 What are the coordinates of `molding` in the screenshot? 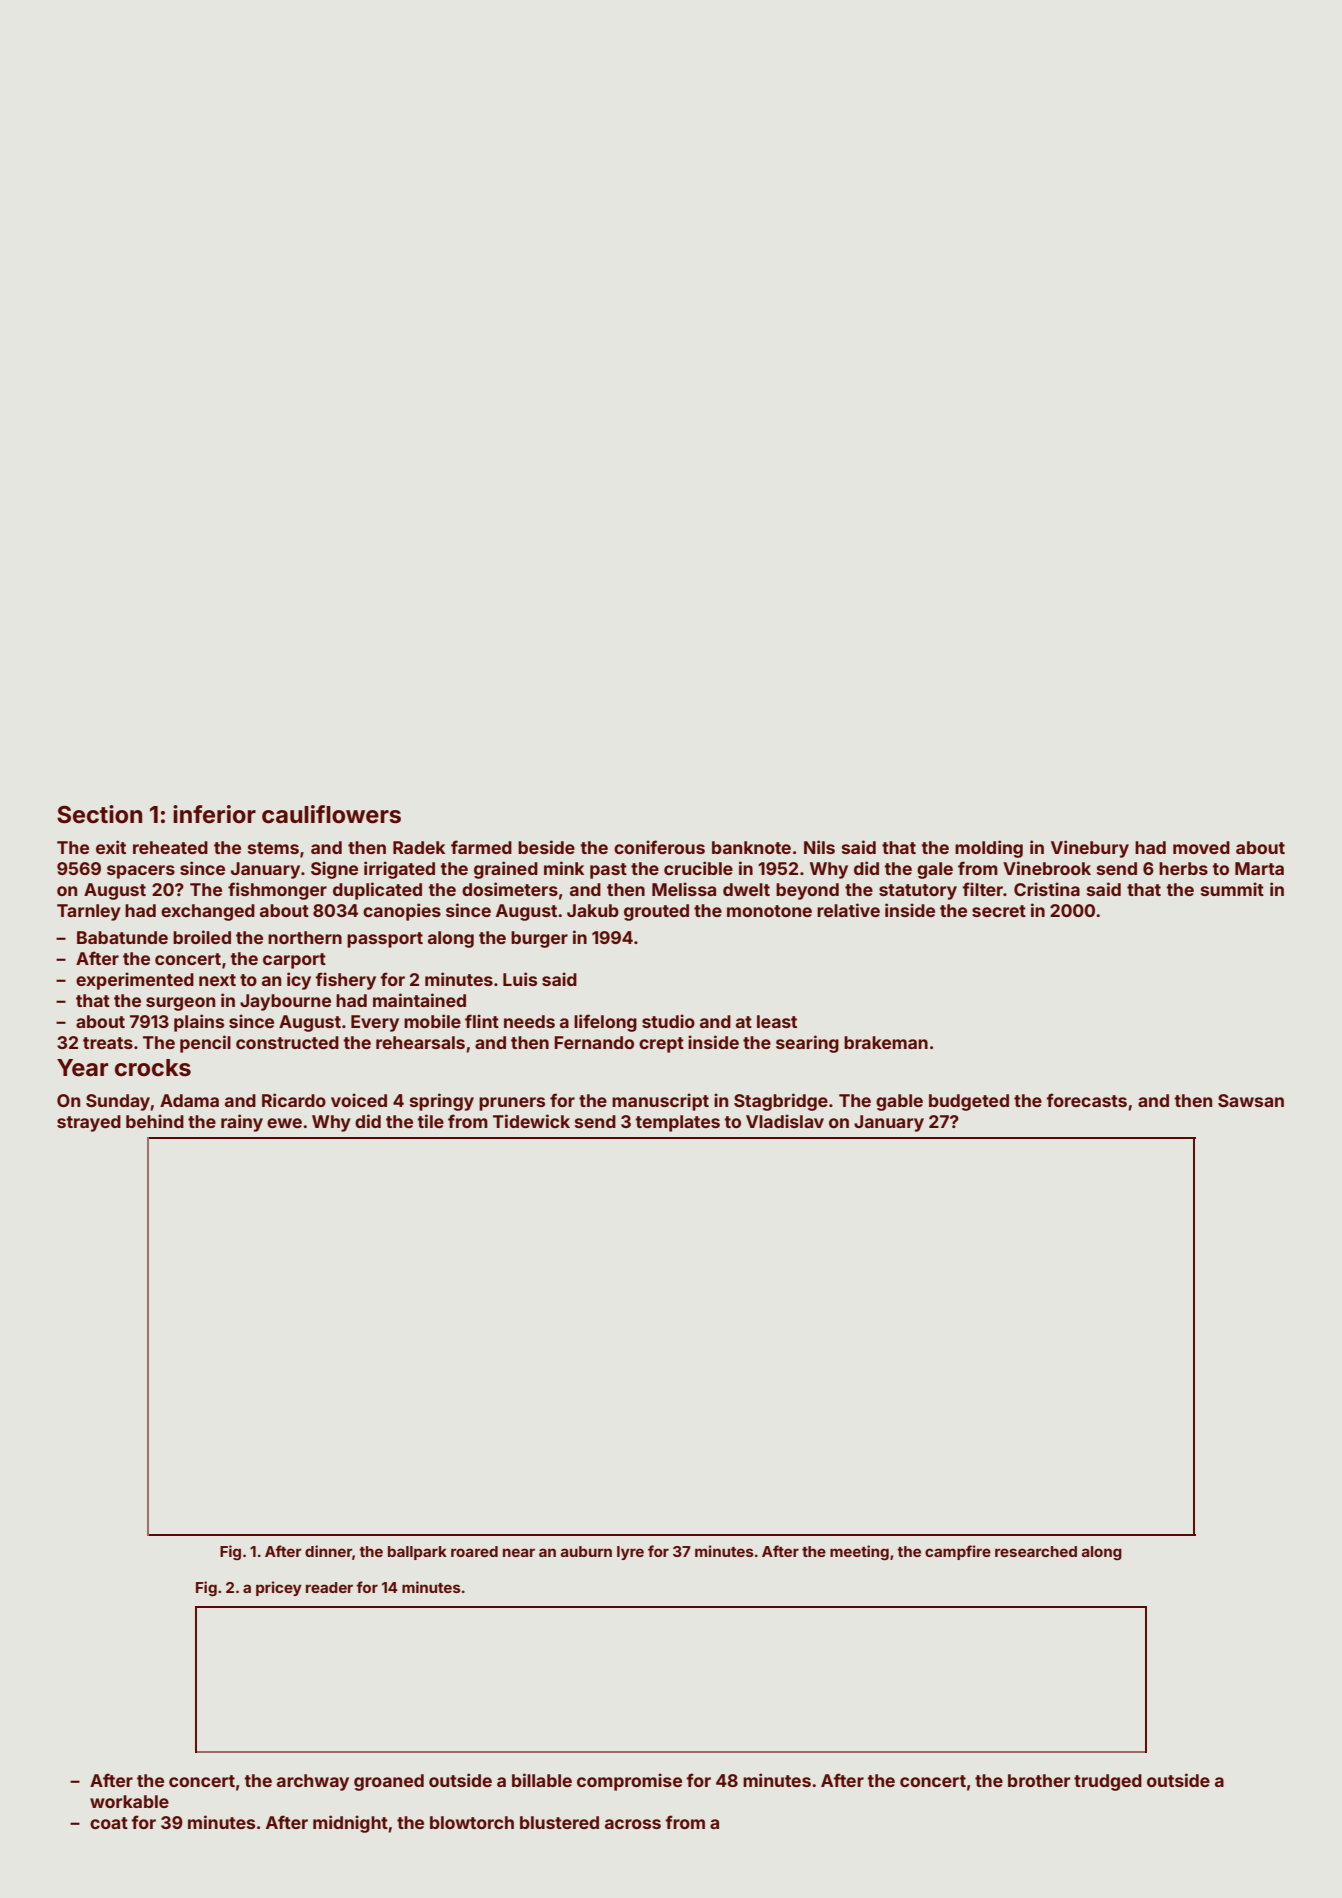 It's located at (989, 849).
